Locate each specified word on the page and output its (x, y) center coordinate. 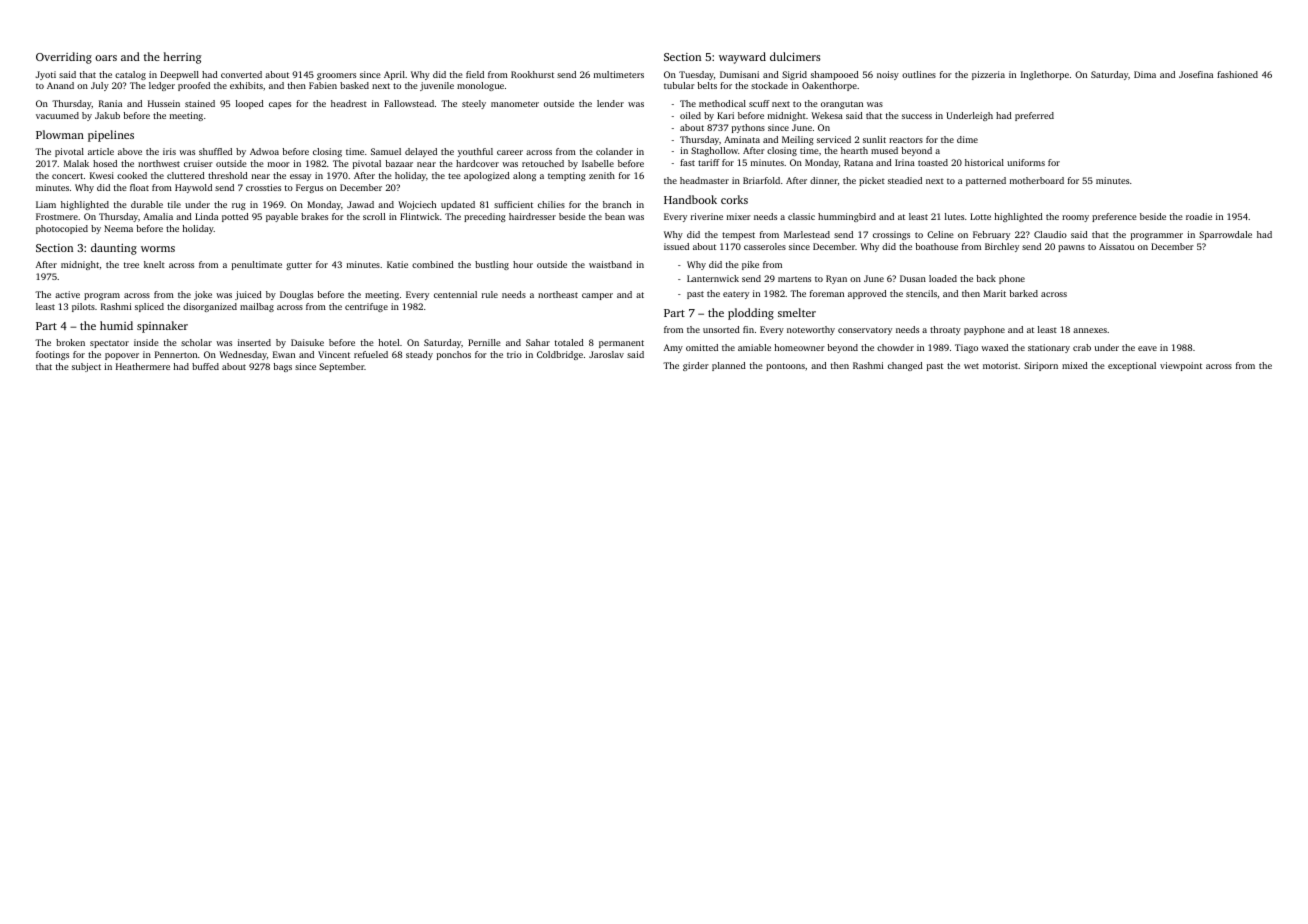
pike (750, 265)
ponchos (454, 355)
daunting (114, 249)
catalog (130, 75)
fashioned (1237, 74)
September (341, 367)
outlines (919, 74)
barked (1024, 293)
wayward (742, 58)
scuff (759, 103)
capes (280, 105)
